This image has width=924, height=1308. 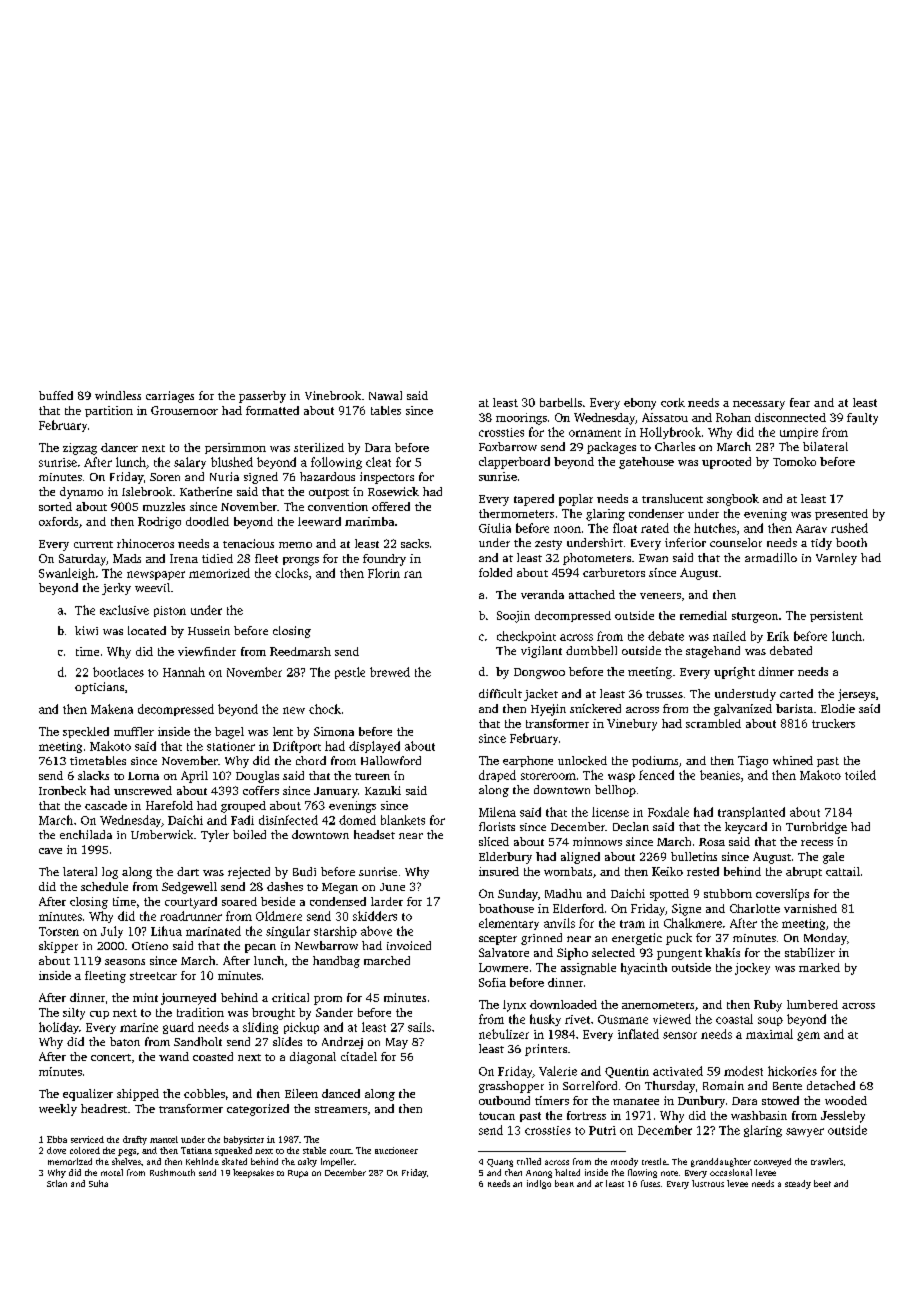 I want to click on barbells, so click(x=561, y=402).
